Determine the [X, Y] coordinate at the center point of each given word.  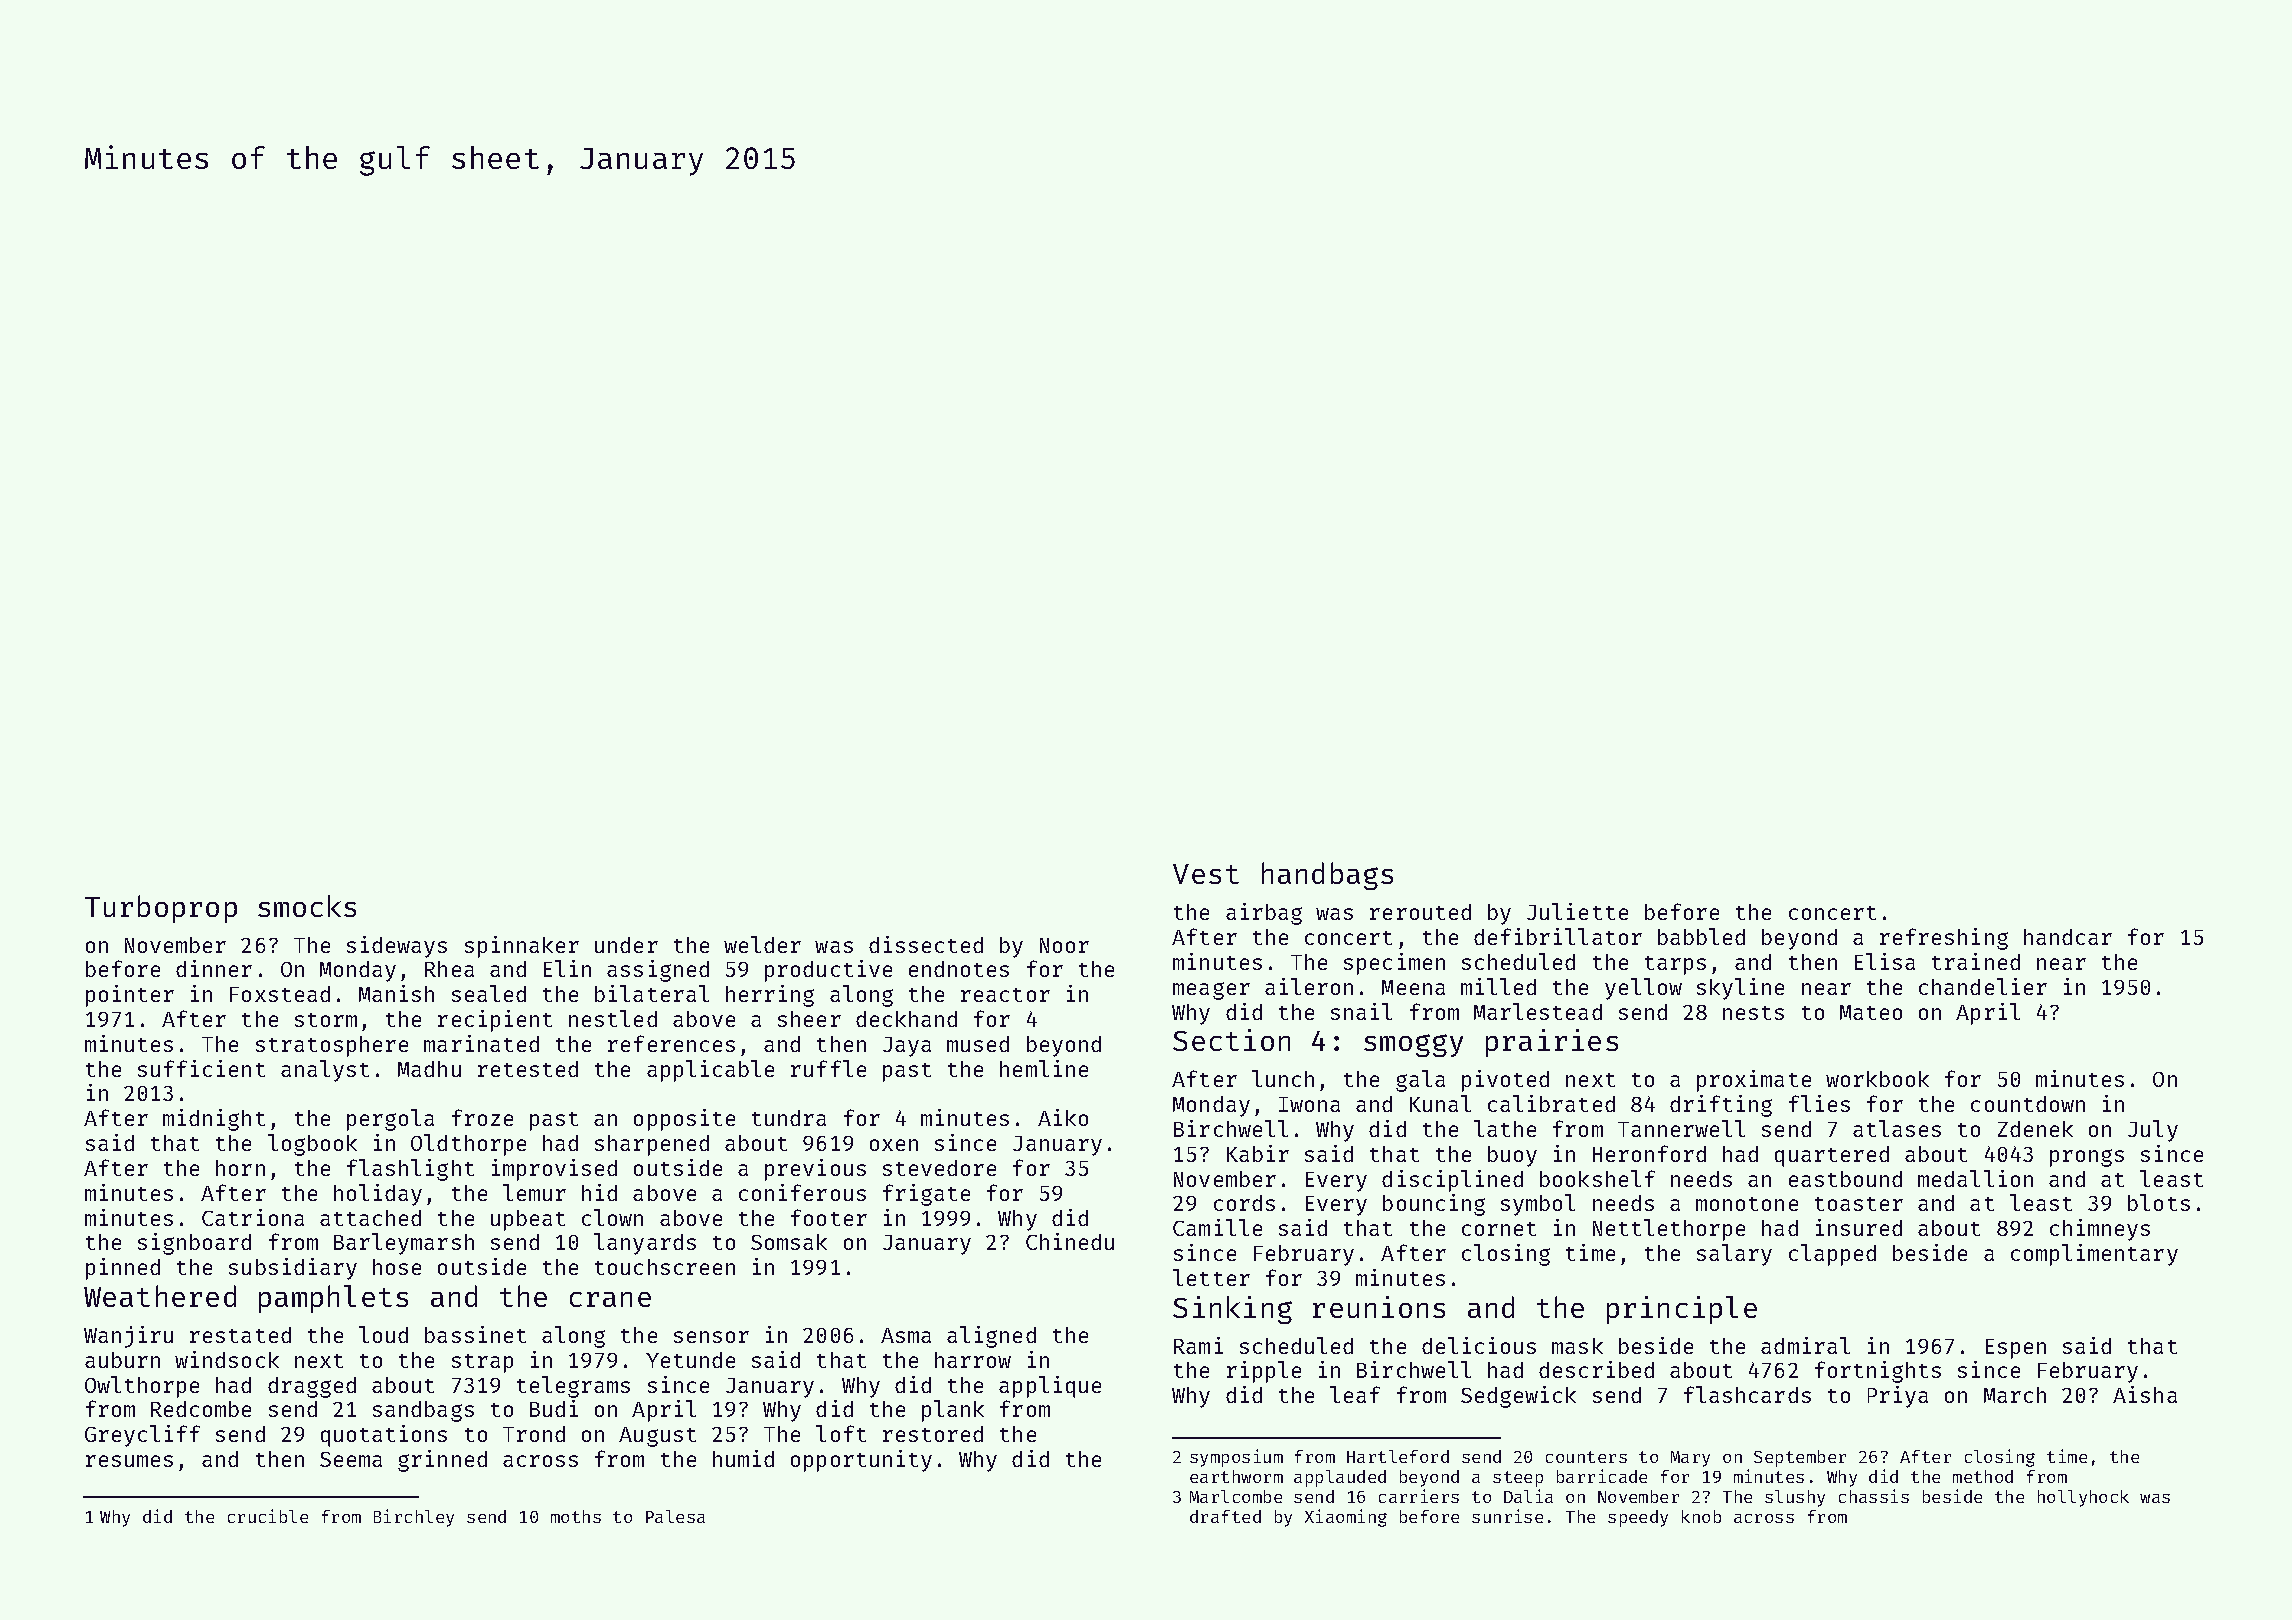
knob [1701, 1516]
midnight [214, 1120]
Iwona [1309, 1104]
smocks [307, 906]
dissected [926, 944]
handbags [1327, 876]
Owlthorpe [142, 1387]
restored [933, 1434]
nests [1753, 1013]
